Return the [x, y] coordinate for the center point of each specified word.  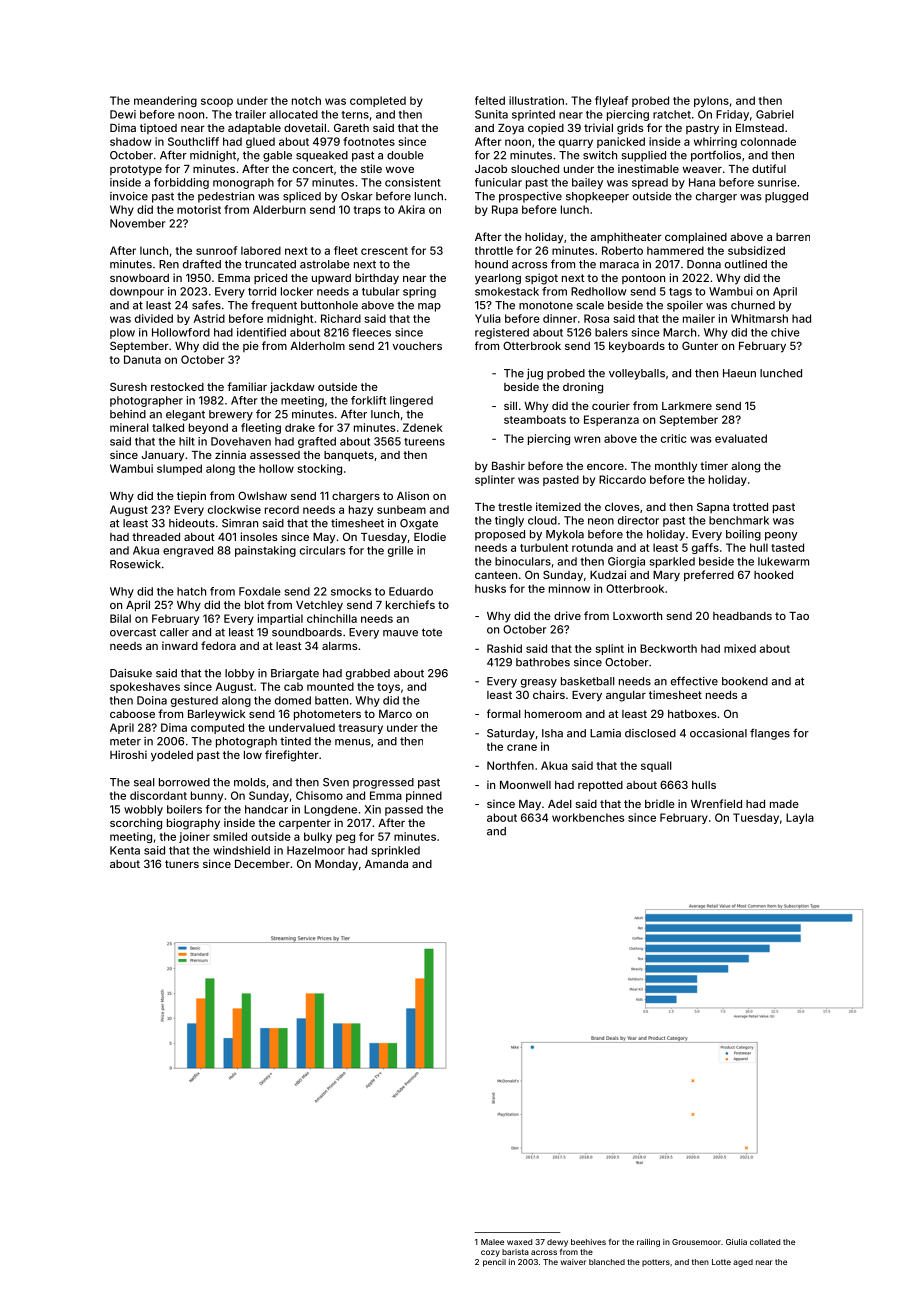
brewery [231, 415]
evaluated [741, 438]
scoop [217, 102]
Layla [800, 818]
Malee [492, 1242]
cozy [490, 1253]
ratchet [672, 114]
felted [490, 100]
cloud [542, 520]
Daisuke [131, 673]
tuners [182, 864]
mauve [400, 633]
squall [656, 766]
